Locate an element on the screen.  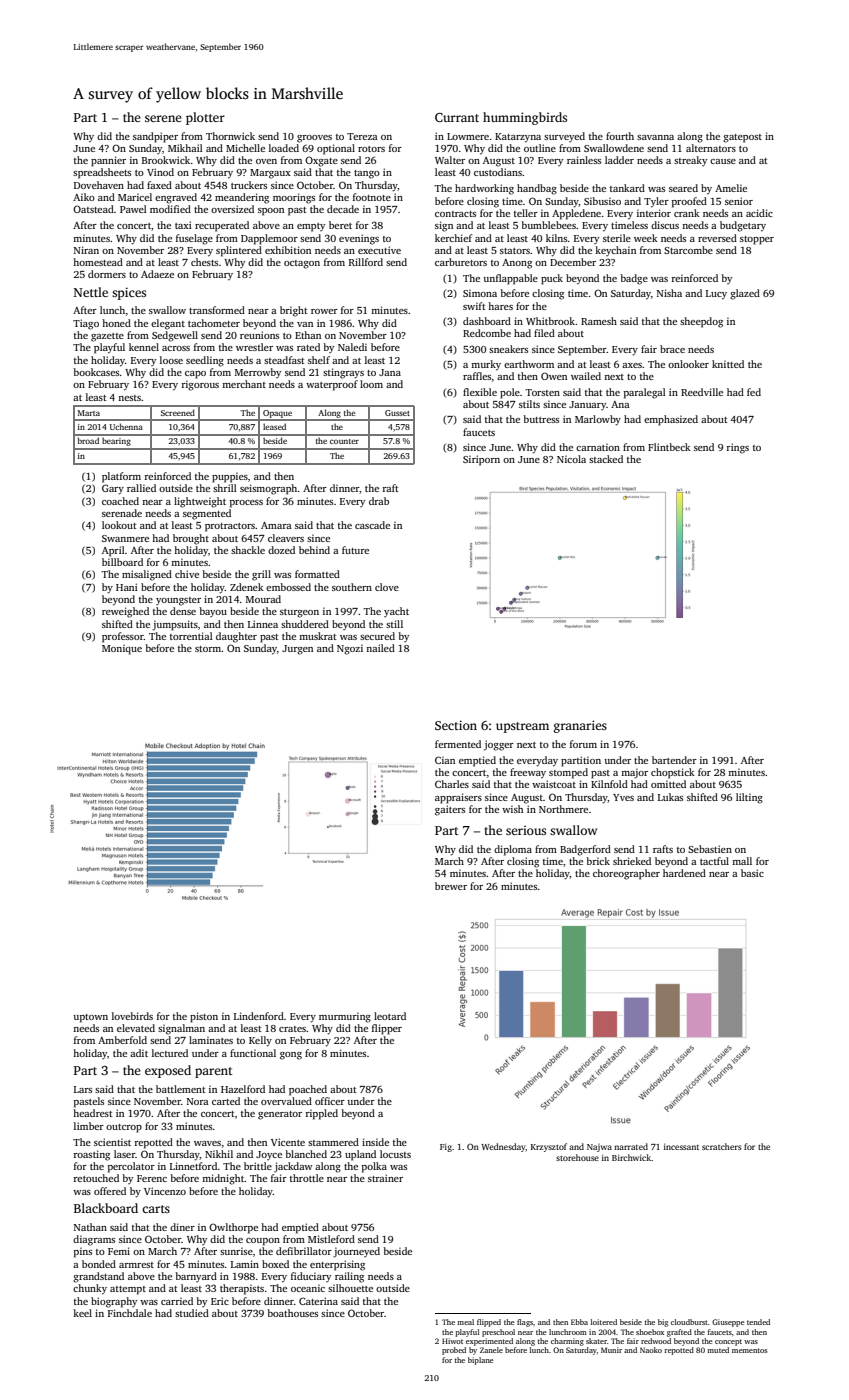
brought is located at coordinates (191, 539).
